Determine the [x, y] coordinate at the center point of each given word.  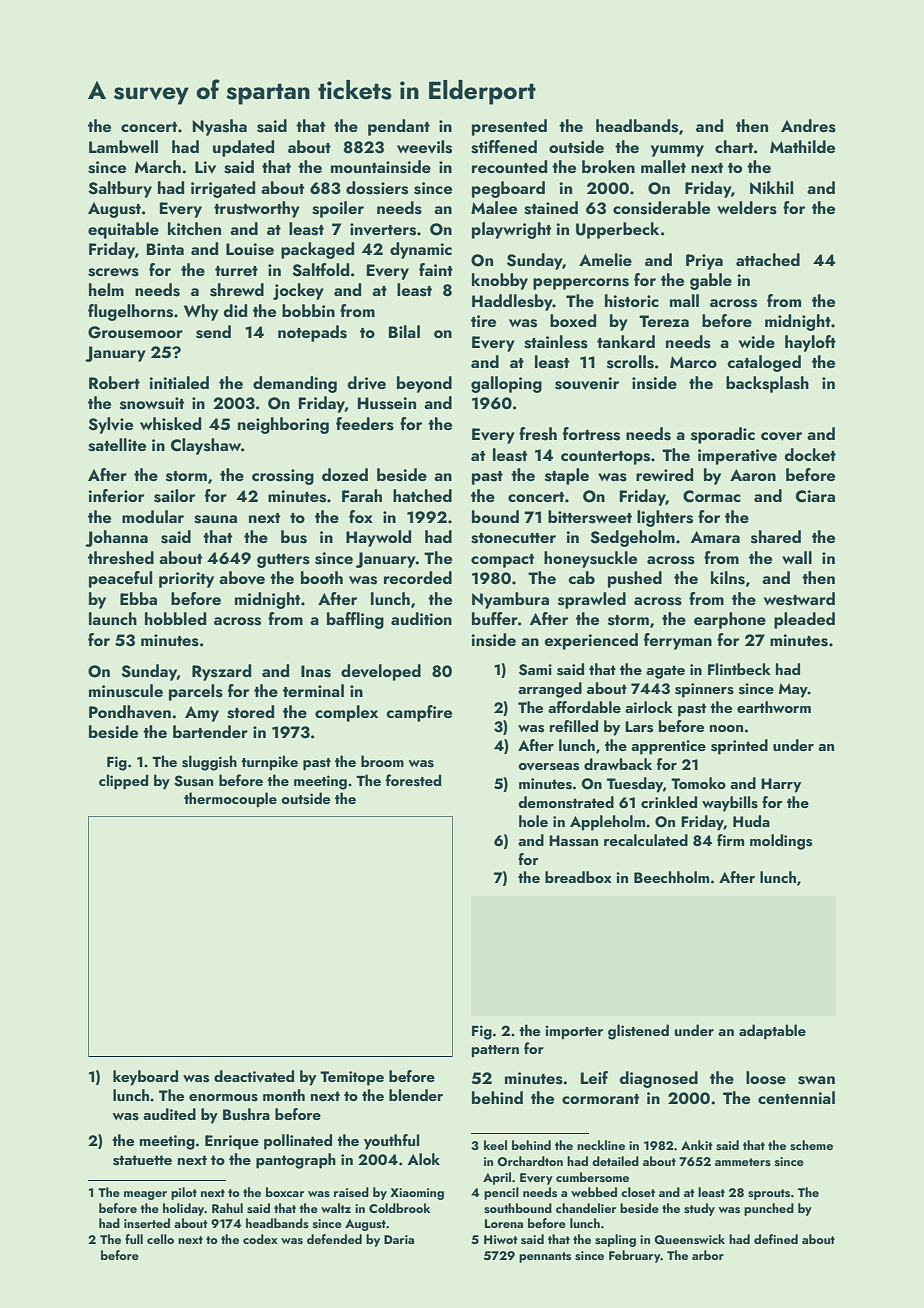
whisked [170, 424]
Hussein [387, 403]
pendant [399, 127]
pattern [495, 1051]
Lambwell [123, 146]
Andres [808, 126]
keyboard [145, 1078]
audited [169, 1114]
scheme [811, 1145]
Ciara [815, 496]
